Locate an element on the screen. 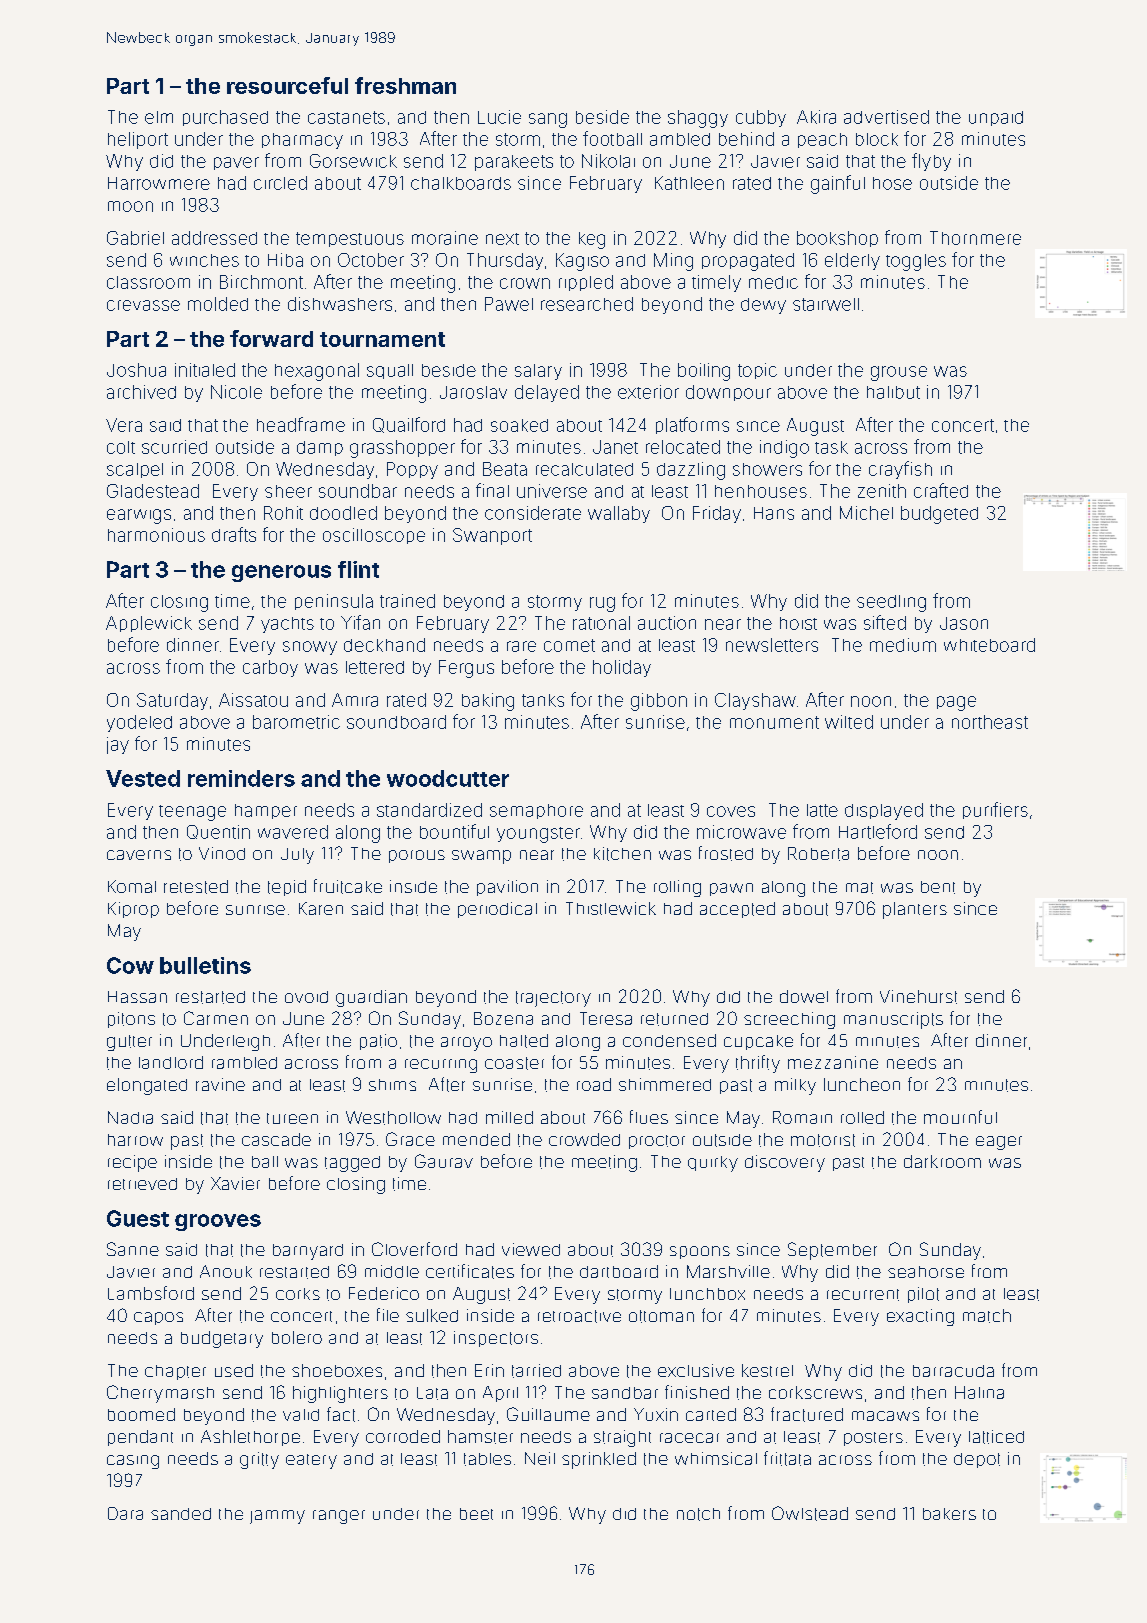 This screenshot has width=1147, height=1623. behind is located at coordinates (746, 139).
